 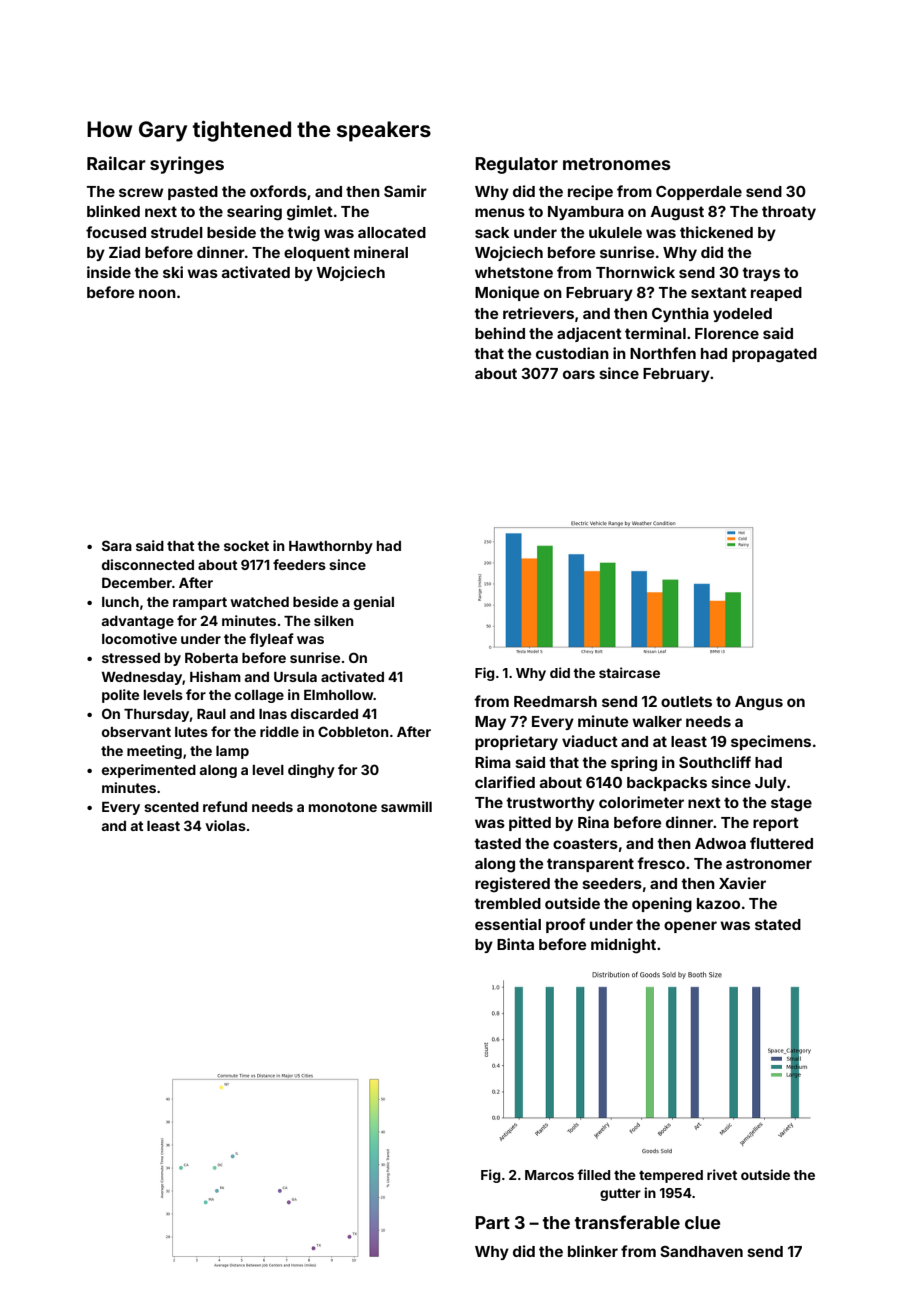 I want to click on Copperdale, so click(x=699, y=193).
